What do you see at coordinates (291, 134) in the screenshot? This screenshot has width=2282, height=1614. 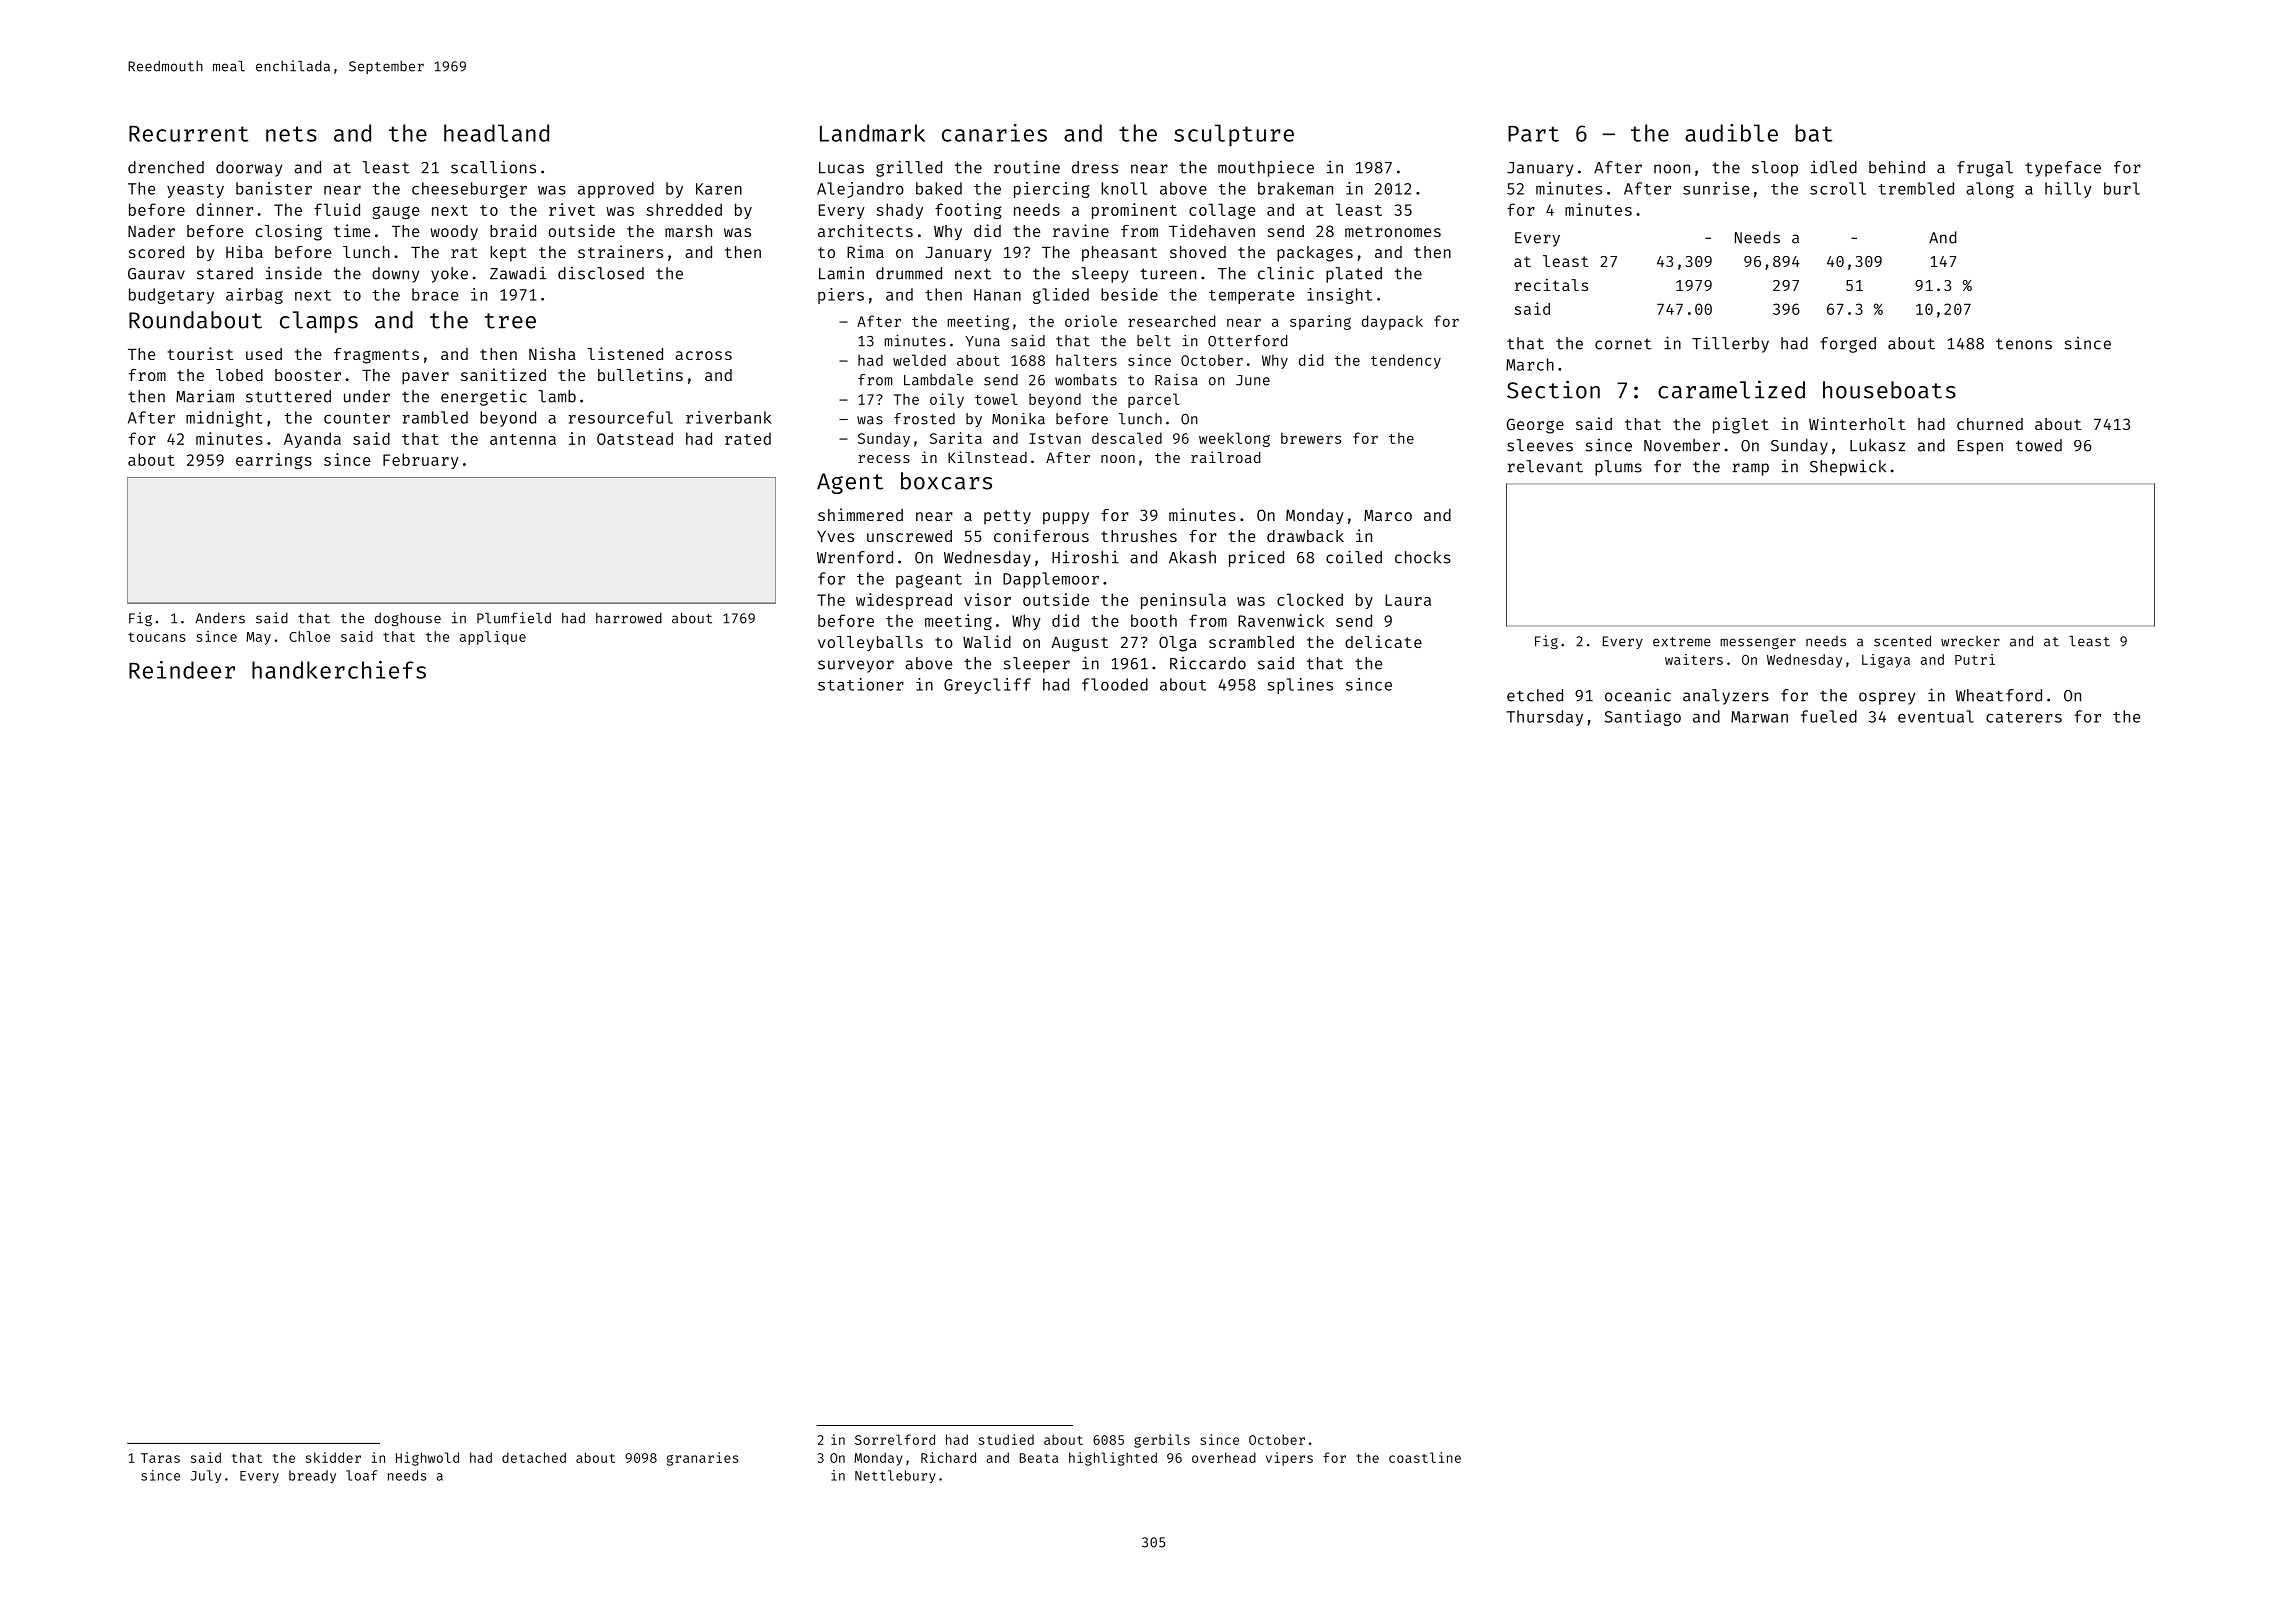 I see `nets` at bounding box center [291, 134].
